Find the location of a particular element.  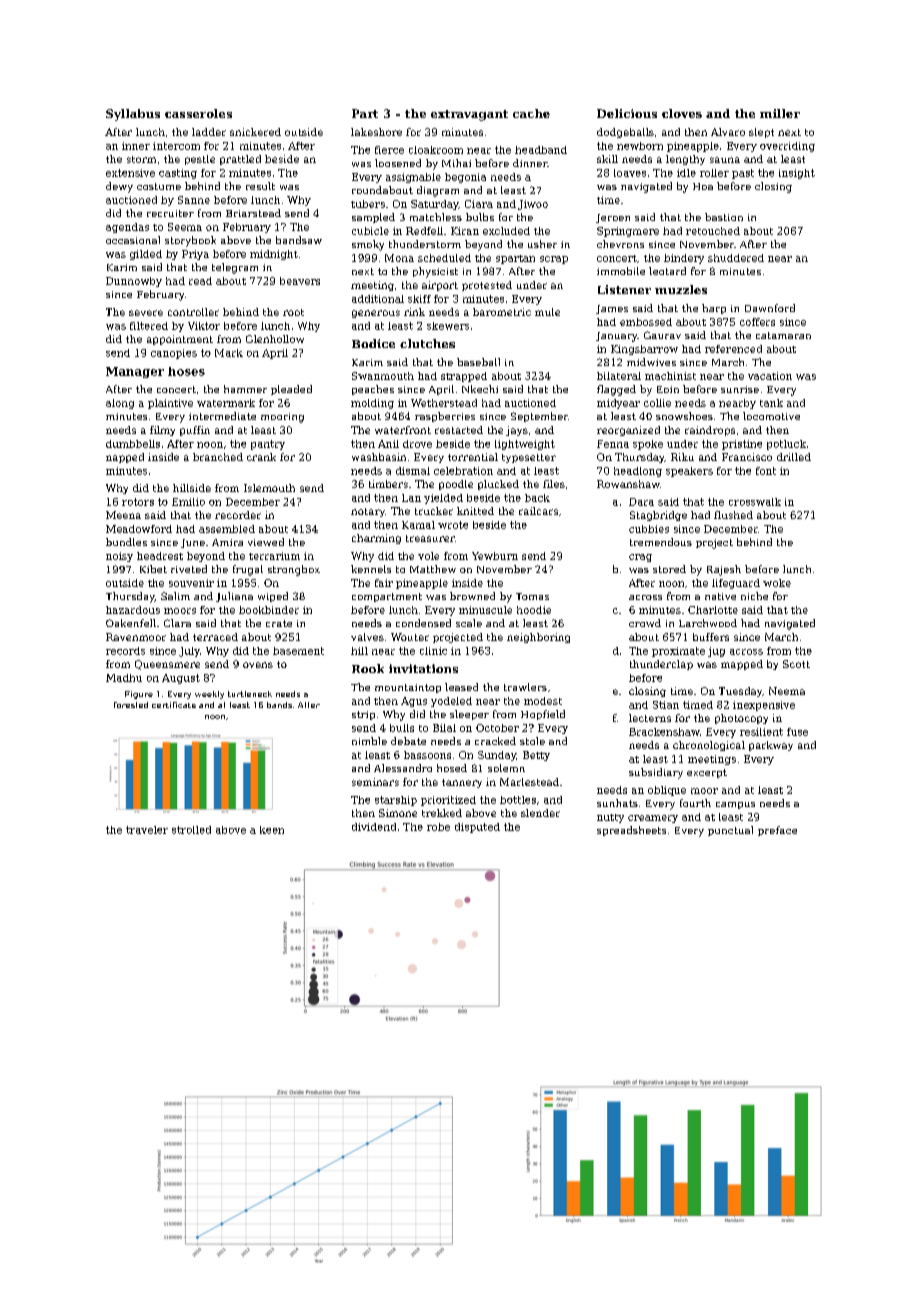

traveler is located at coordinates (147, 830).
